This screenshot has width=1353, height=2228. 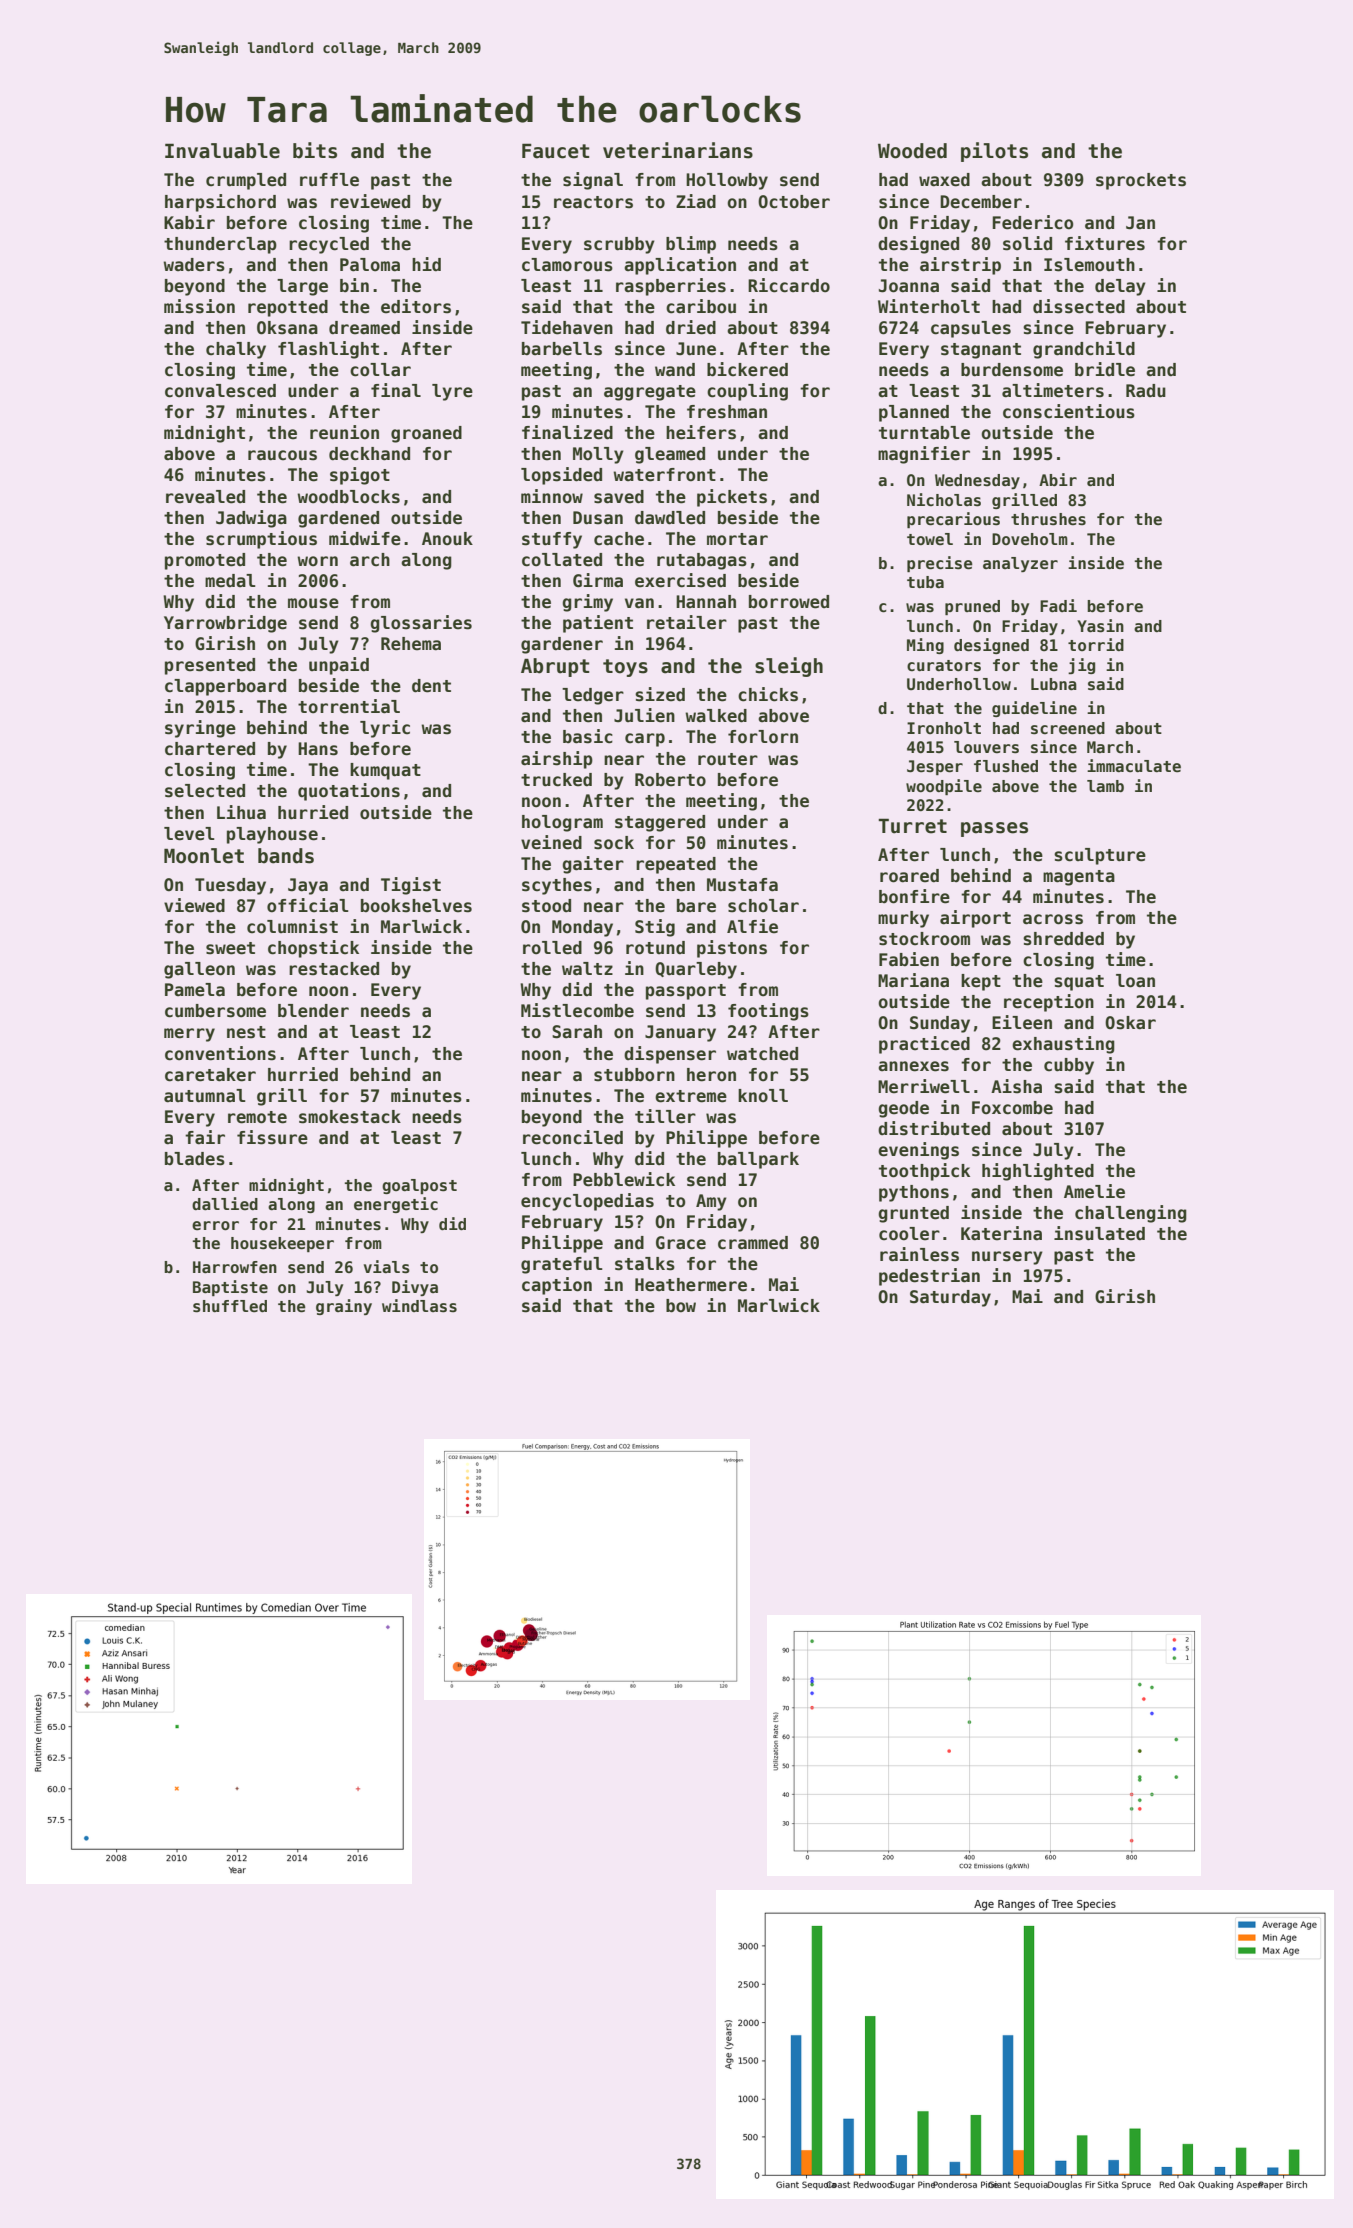 I want to click on dallied, so click(x=225, y=1204).
